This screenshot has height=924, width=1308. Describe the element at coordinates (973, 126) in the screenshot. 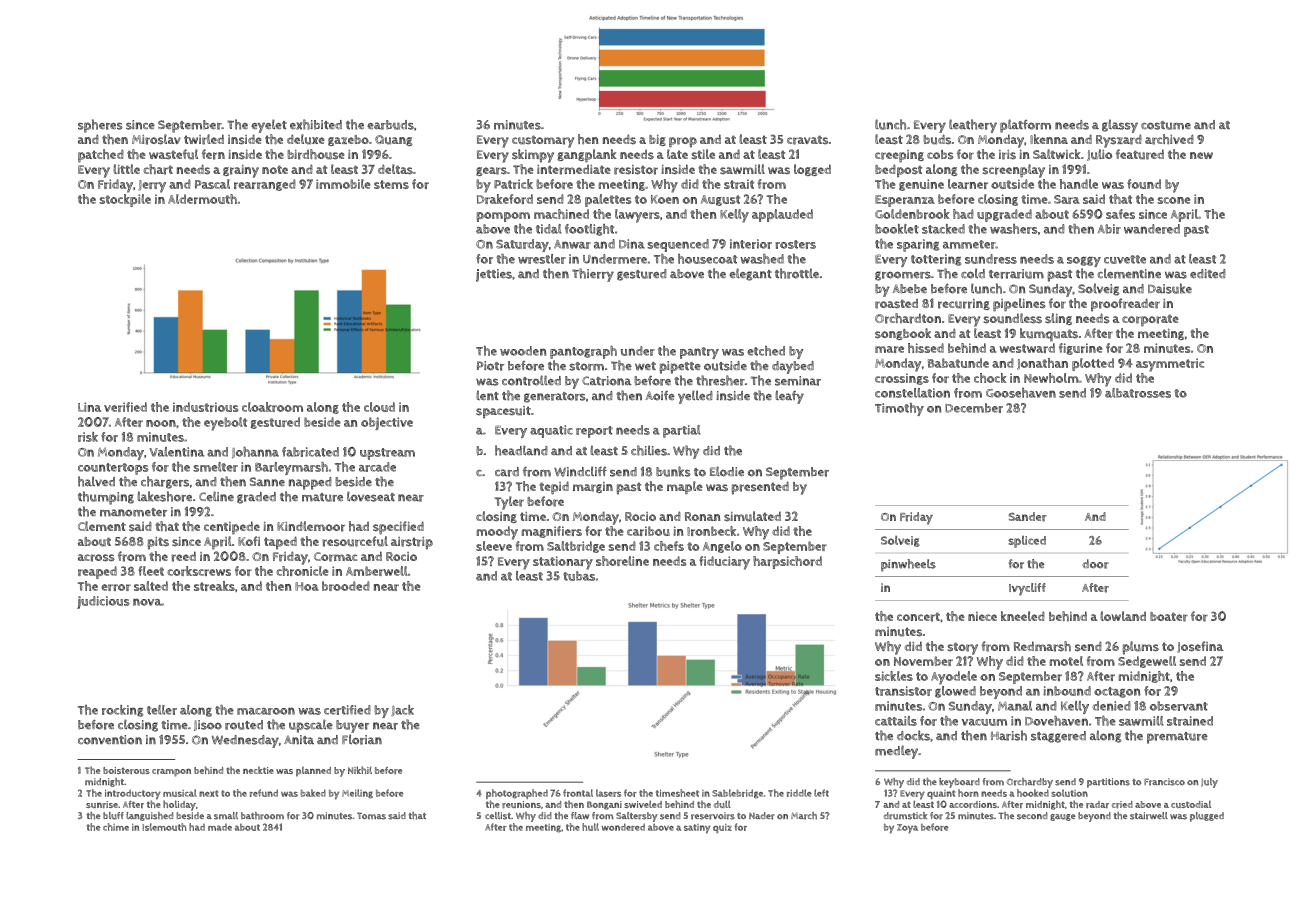

I see `leathery` at that location.
